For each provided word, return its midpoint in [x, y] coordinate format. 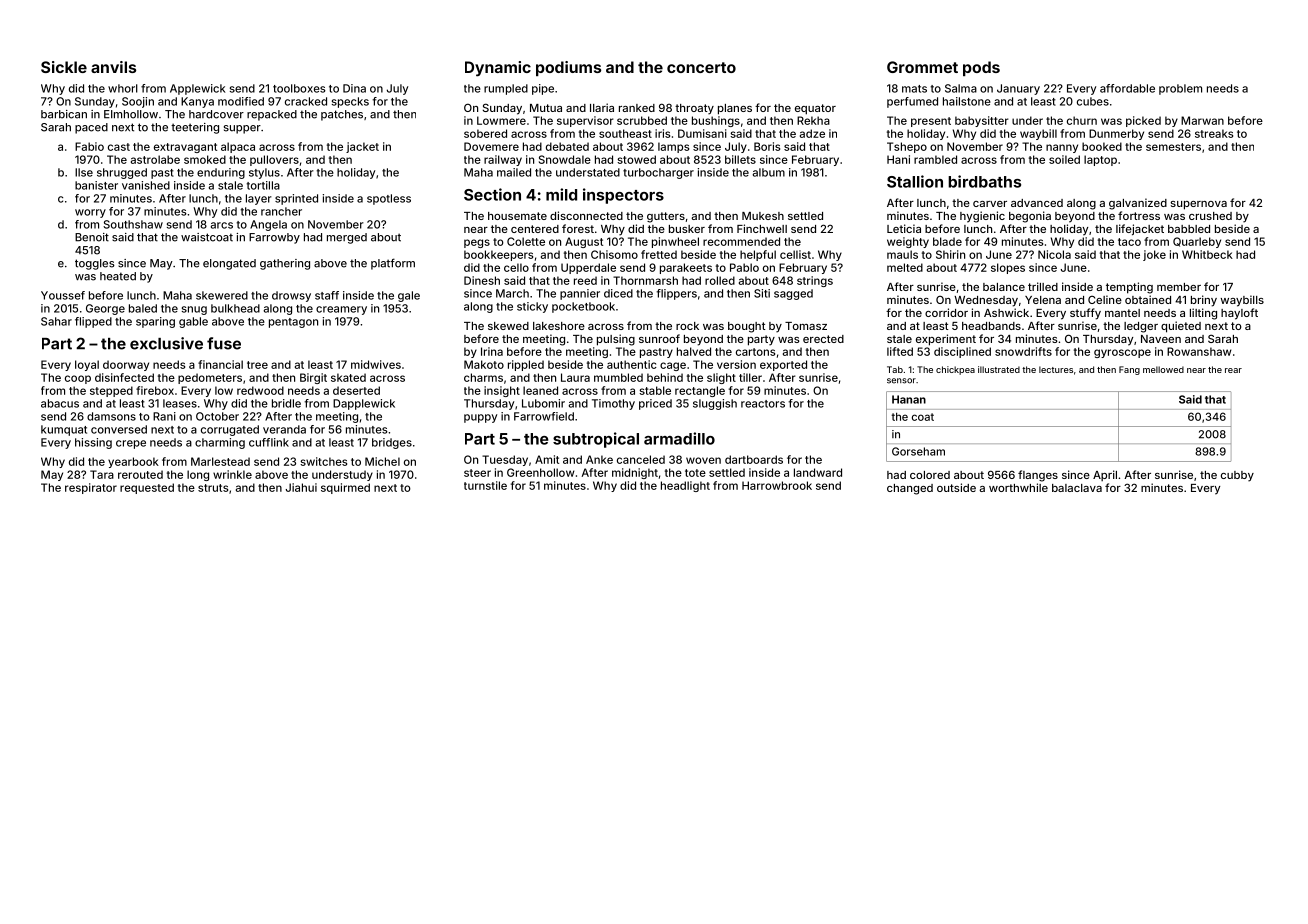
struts [213, 488]
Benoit [92, 237]
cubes [1093, 101]
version [736, 364]
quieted [1181, 327]
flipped [93, 322]
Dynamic [498, 69]
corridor [946, 312]
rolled [720, 280]
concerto [701, 67]
